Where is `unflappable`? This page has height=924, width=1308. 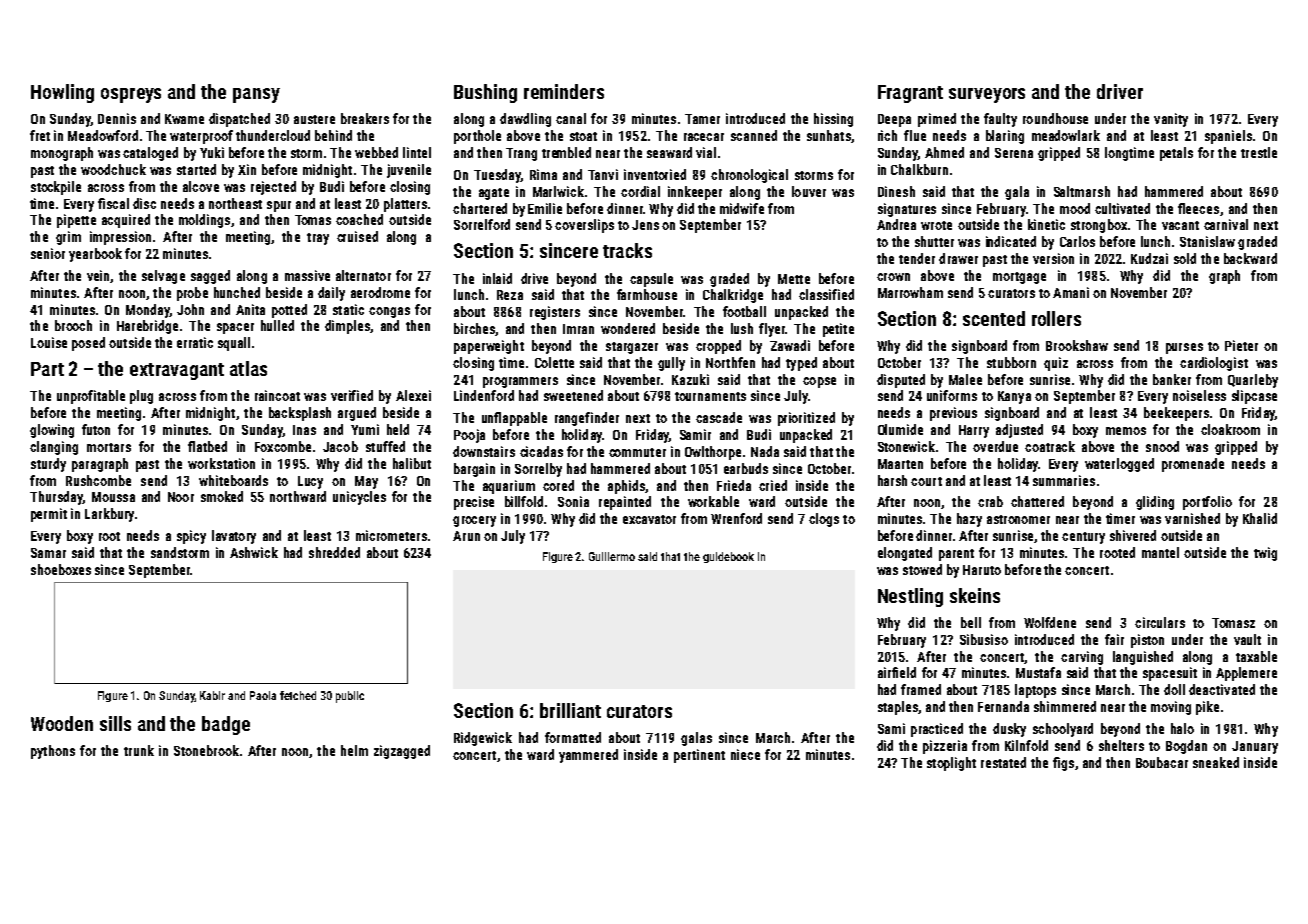 unflappable is located at coordinates (514, 419).
